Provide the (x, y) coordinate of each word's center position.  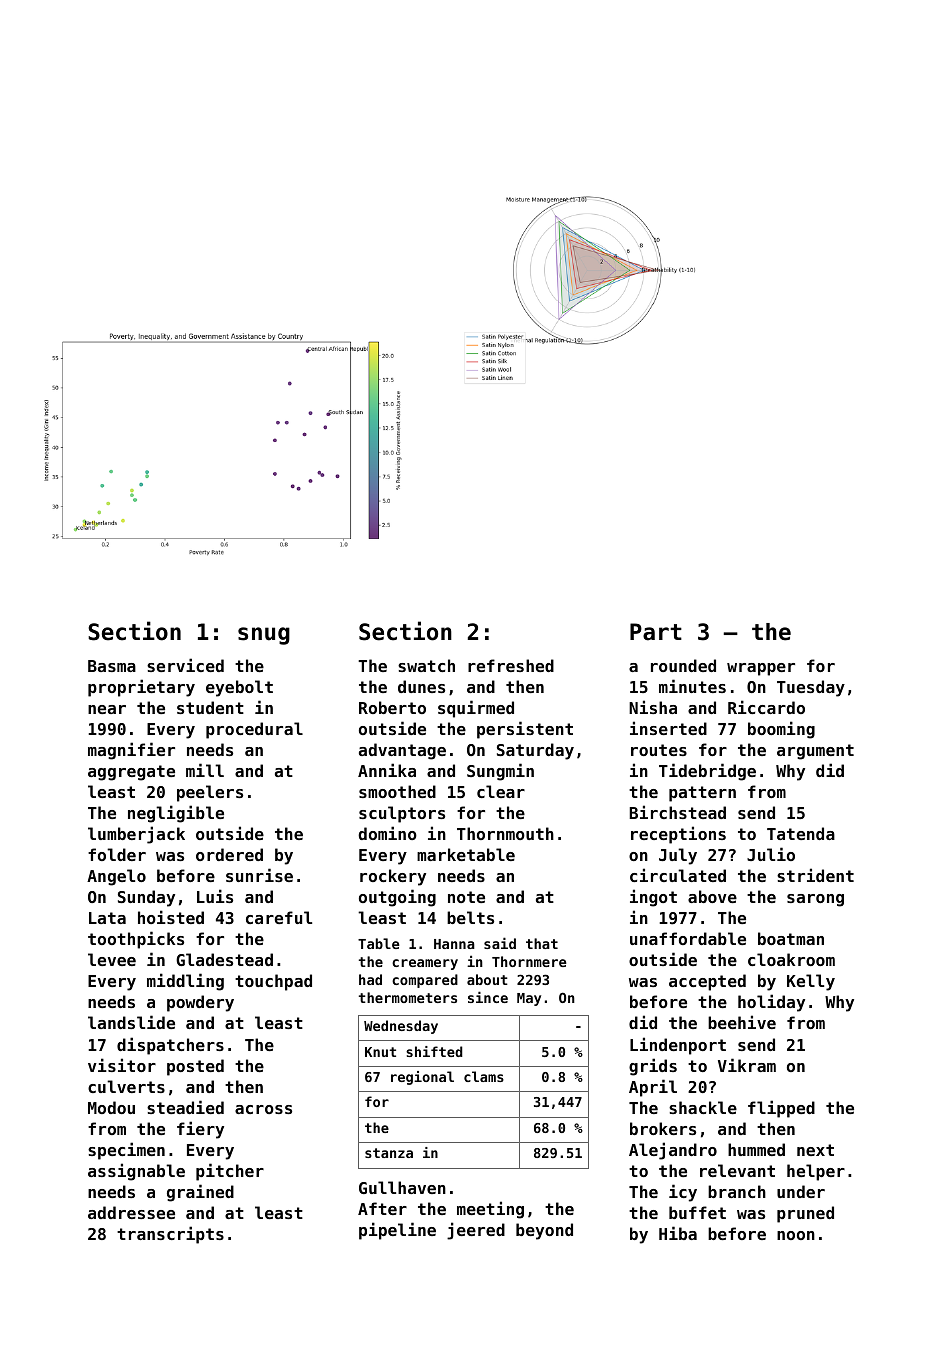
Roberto (392, 707)
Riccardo (766, 707)
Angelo (116, 877)
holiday (771, 1003)
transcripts (170, 1235)
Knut (380, 1052)
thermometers (408, 997)
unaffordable (688, 938)
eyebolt (239, 688)
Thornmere (529, 961)
